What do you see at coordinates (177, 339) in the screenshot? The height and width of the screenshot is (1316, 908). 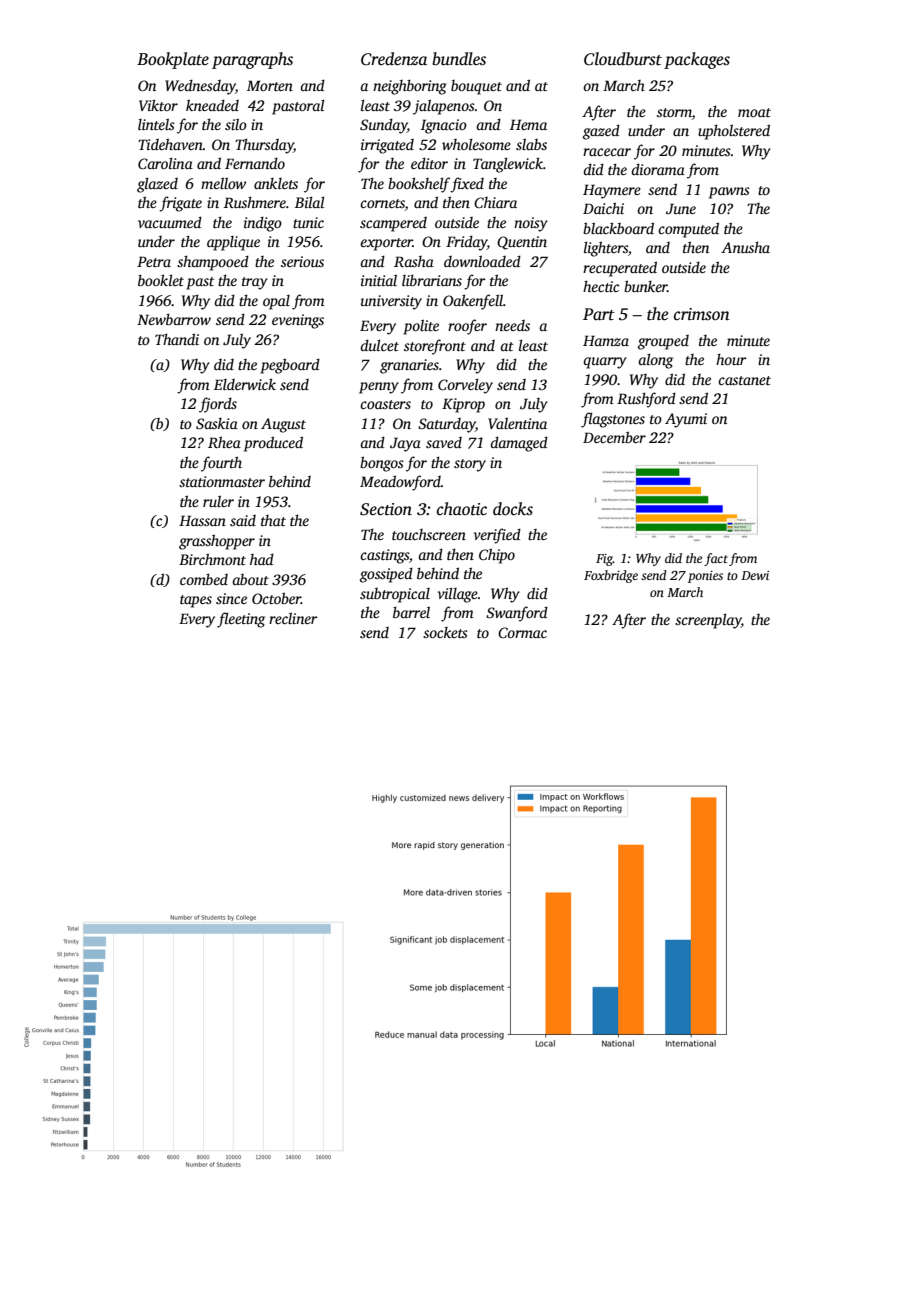 I see `Thandi` at bounding box center [177, 339].
